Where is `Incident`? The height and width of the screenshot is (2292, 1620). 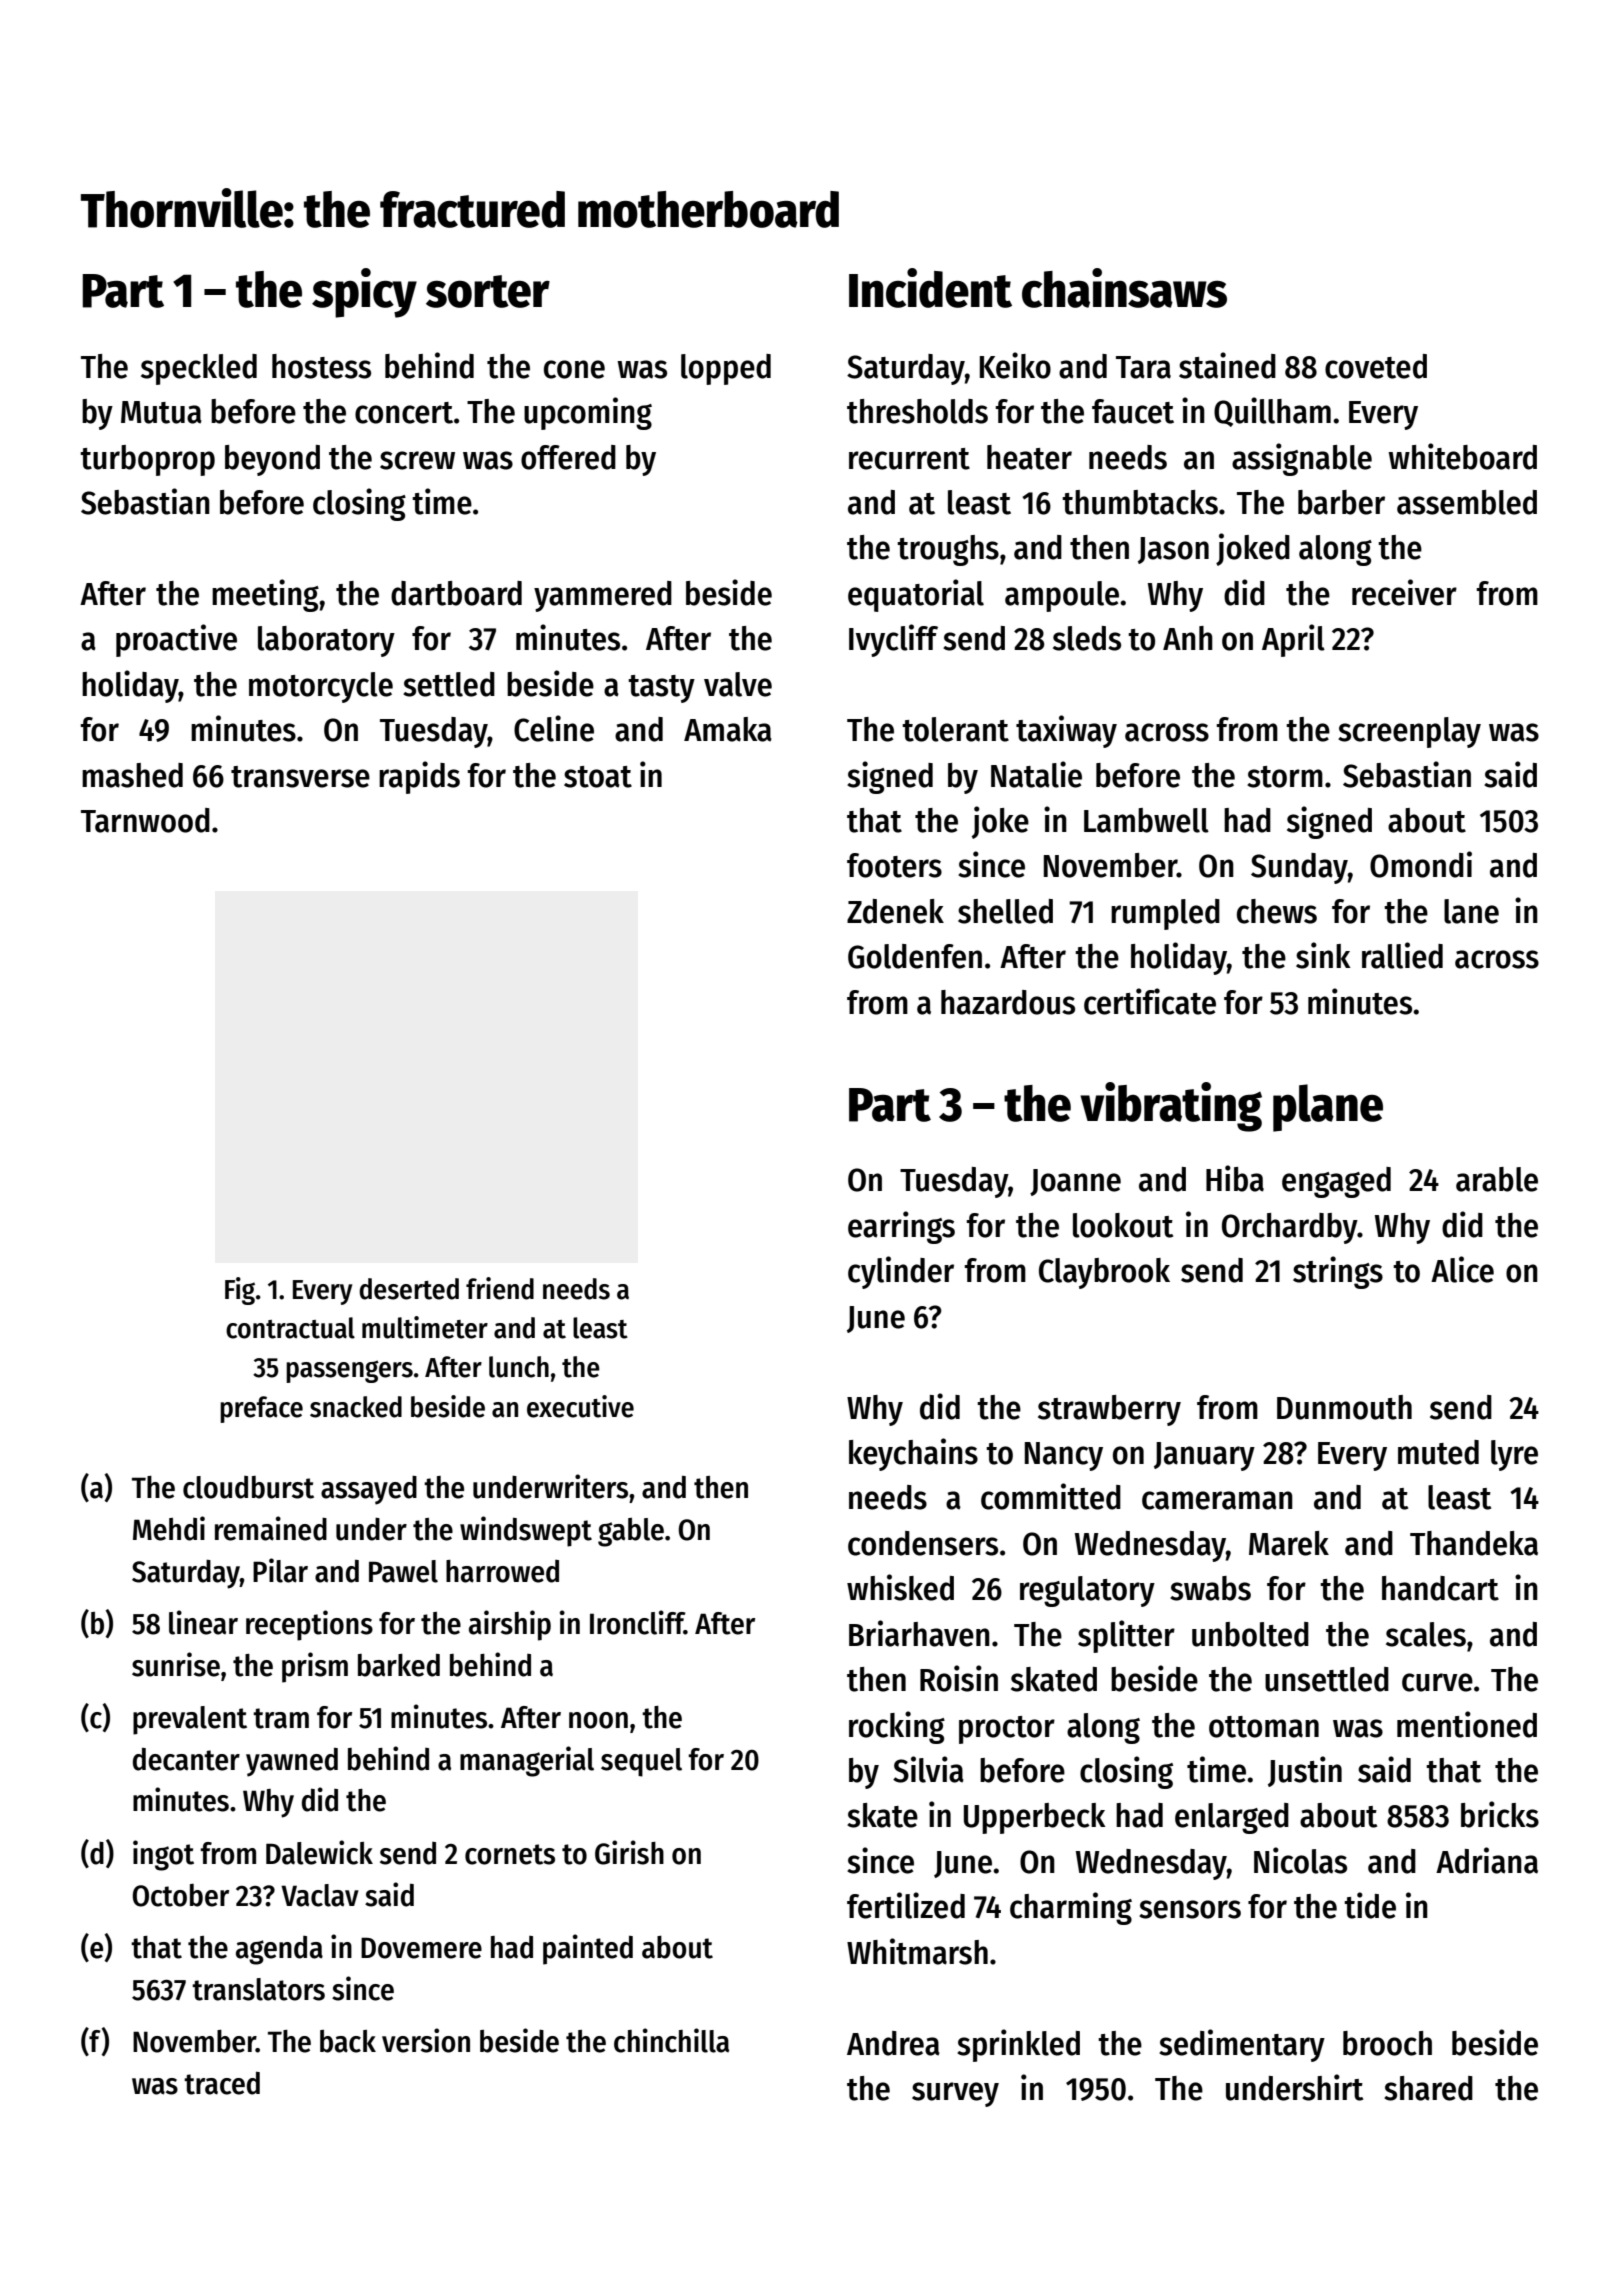
Incident is located at coordinates (930, 288).
